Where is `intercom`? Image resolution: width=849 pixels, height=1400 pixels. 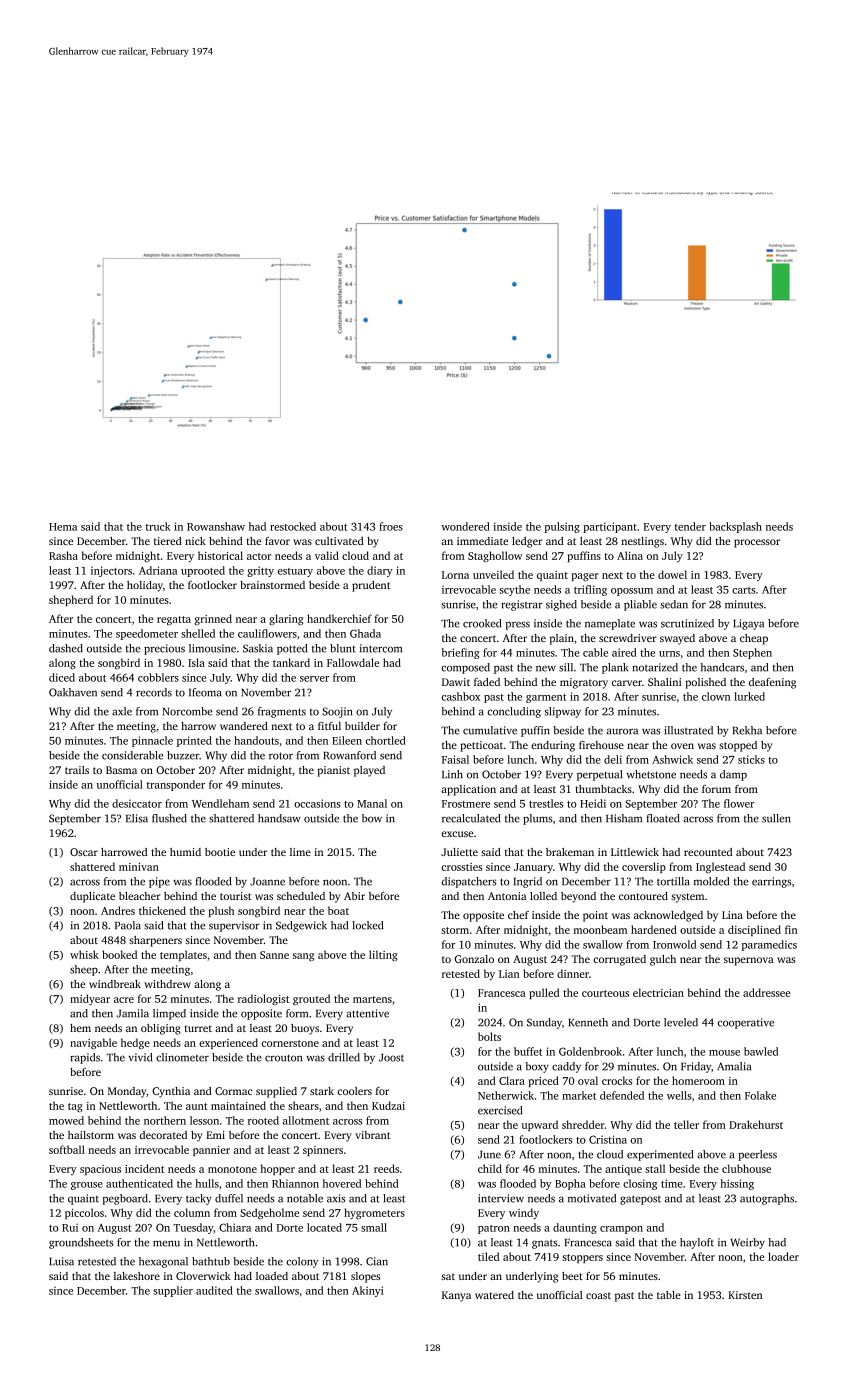 intercom is located at coordinates (381, 648).
